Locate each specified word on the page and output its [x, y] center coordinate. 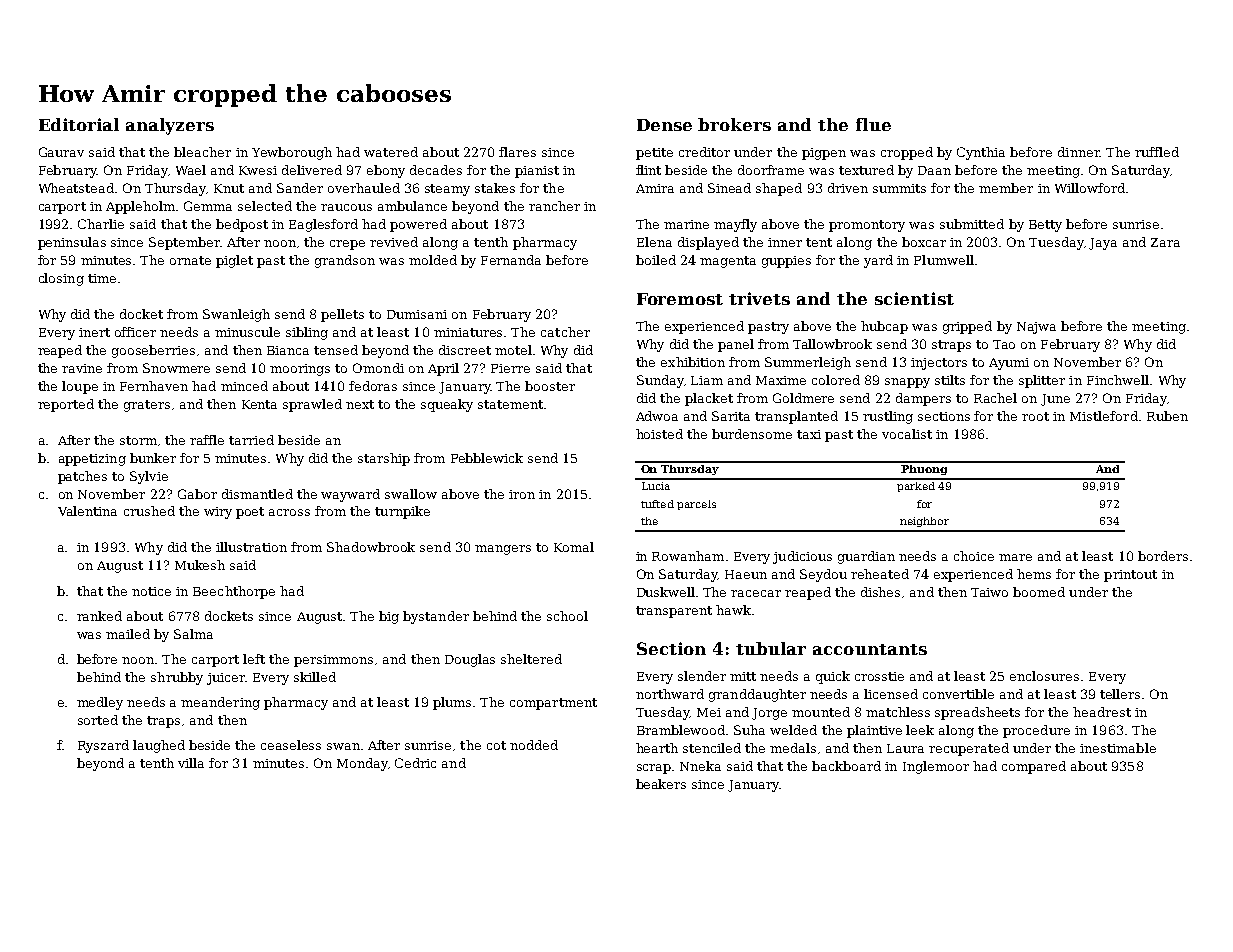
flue [873, 124]
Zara [1165, 242]
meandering [220, 703]
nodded [534, 745]
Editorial [79, 124]
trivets [759, 298]
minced [244, 386]
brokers [734, 124]
